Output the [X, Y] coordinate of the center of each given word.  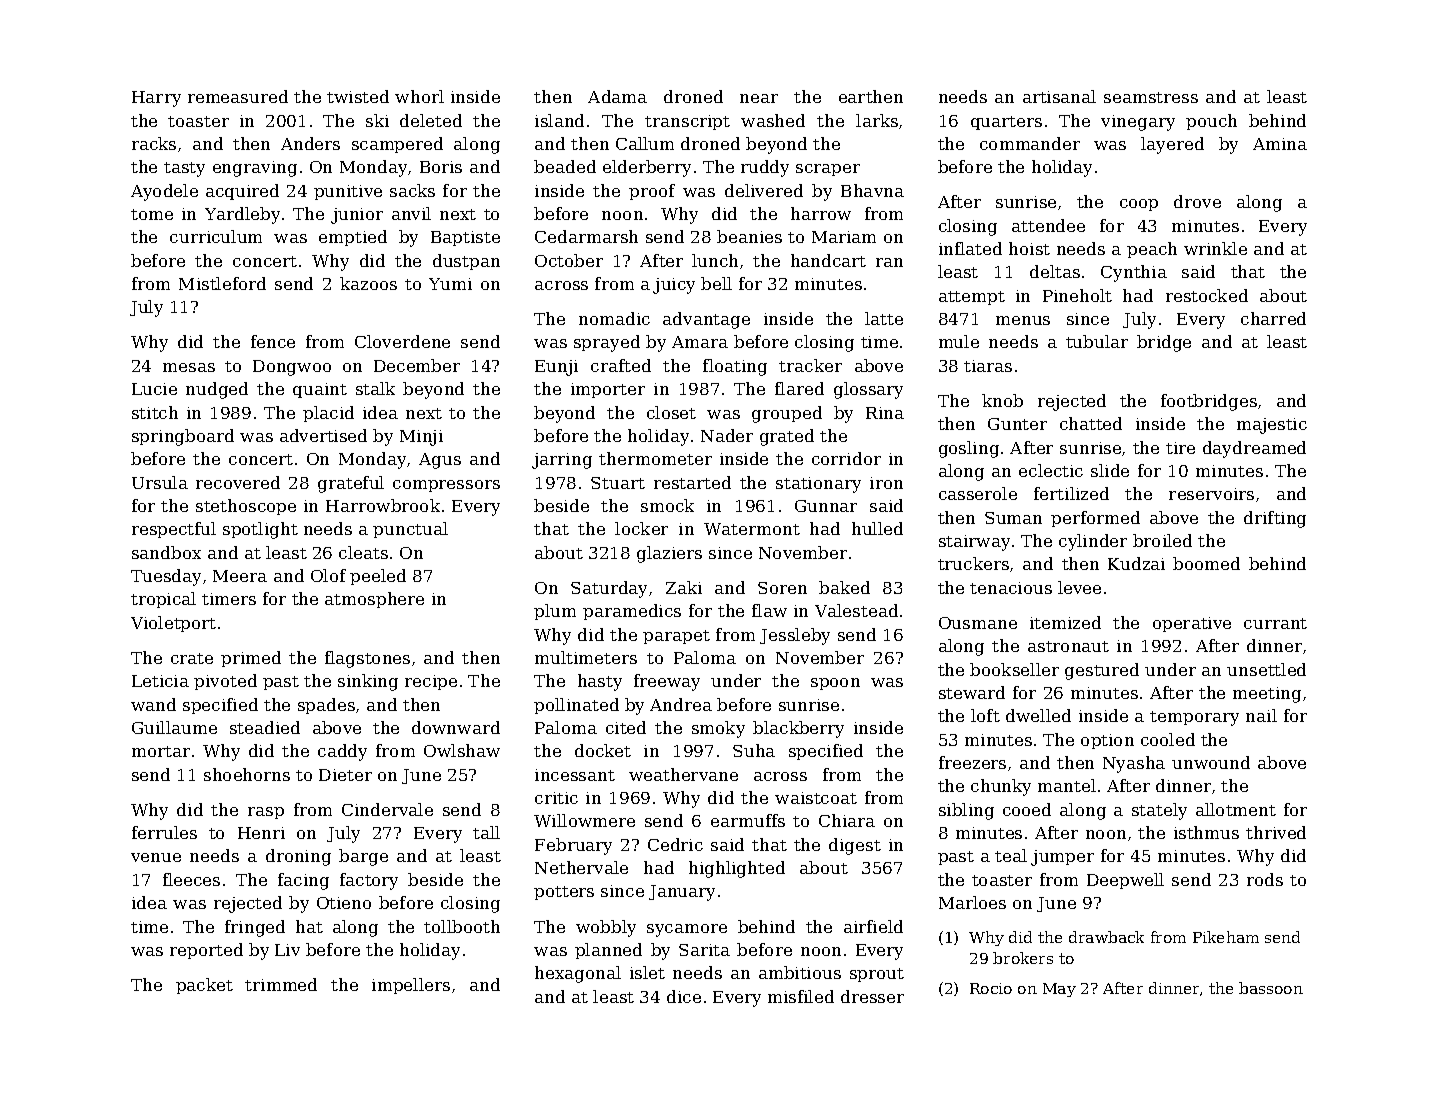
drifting [1275, 519]
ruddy [765, 168]
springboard [183, 437]
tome [152, 214]
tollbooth [462, 926]
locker [641, 528]
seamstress [1151, 97]
